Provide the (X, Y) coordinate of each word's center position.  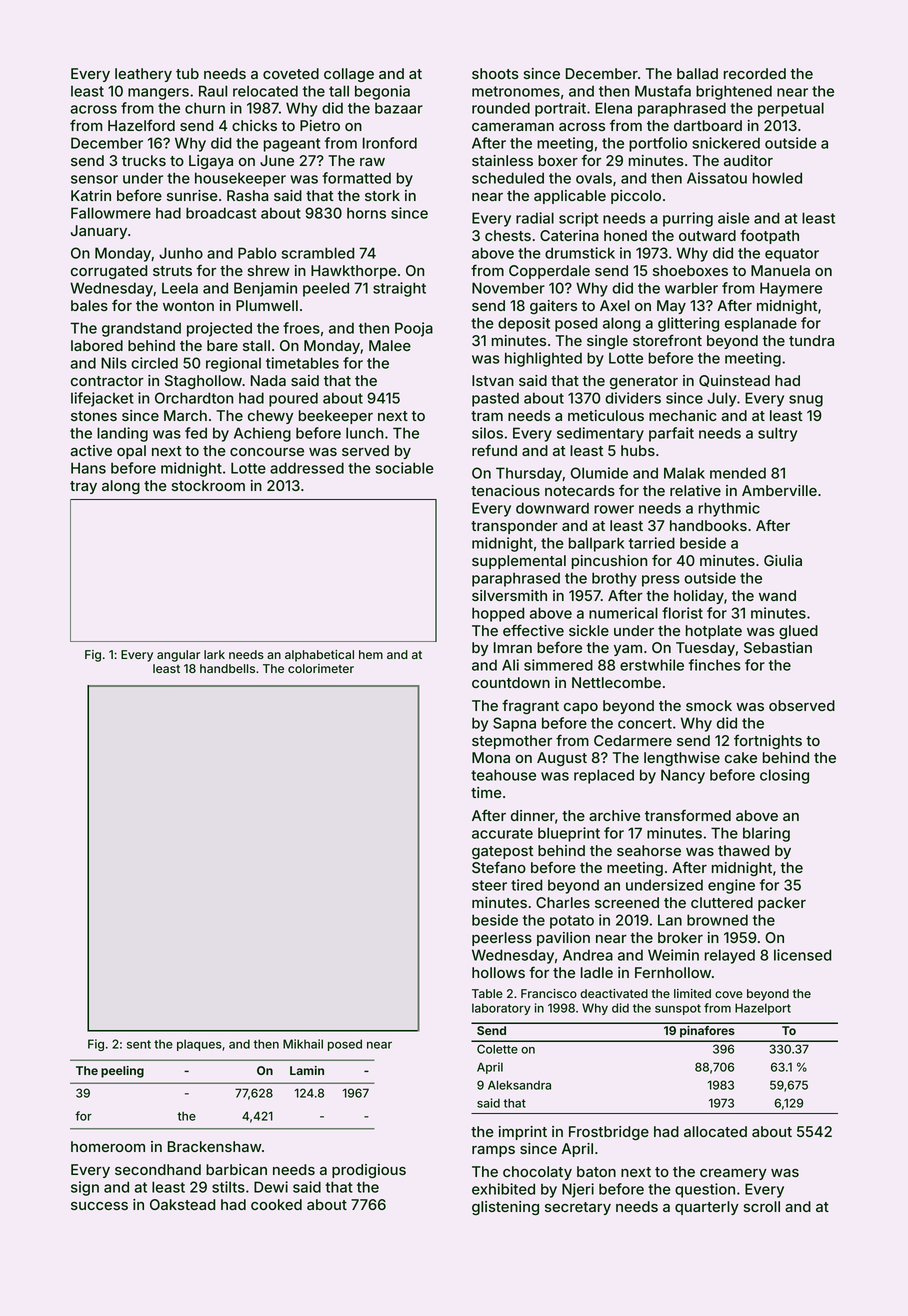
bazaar (399, 108)
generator (644, 382)
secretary (578, 1208)
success (99, 1206)
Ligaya (211, 162)
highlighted (543, 359)
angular (178, 656)
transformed (688, 815)
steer (489, 885)
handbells (227, 668)
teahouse (503, 775)
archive (614, 815)
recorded (755, 73)
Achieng (262, 434)
